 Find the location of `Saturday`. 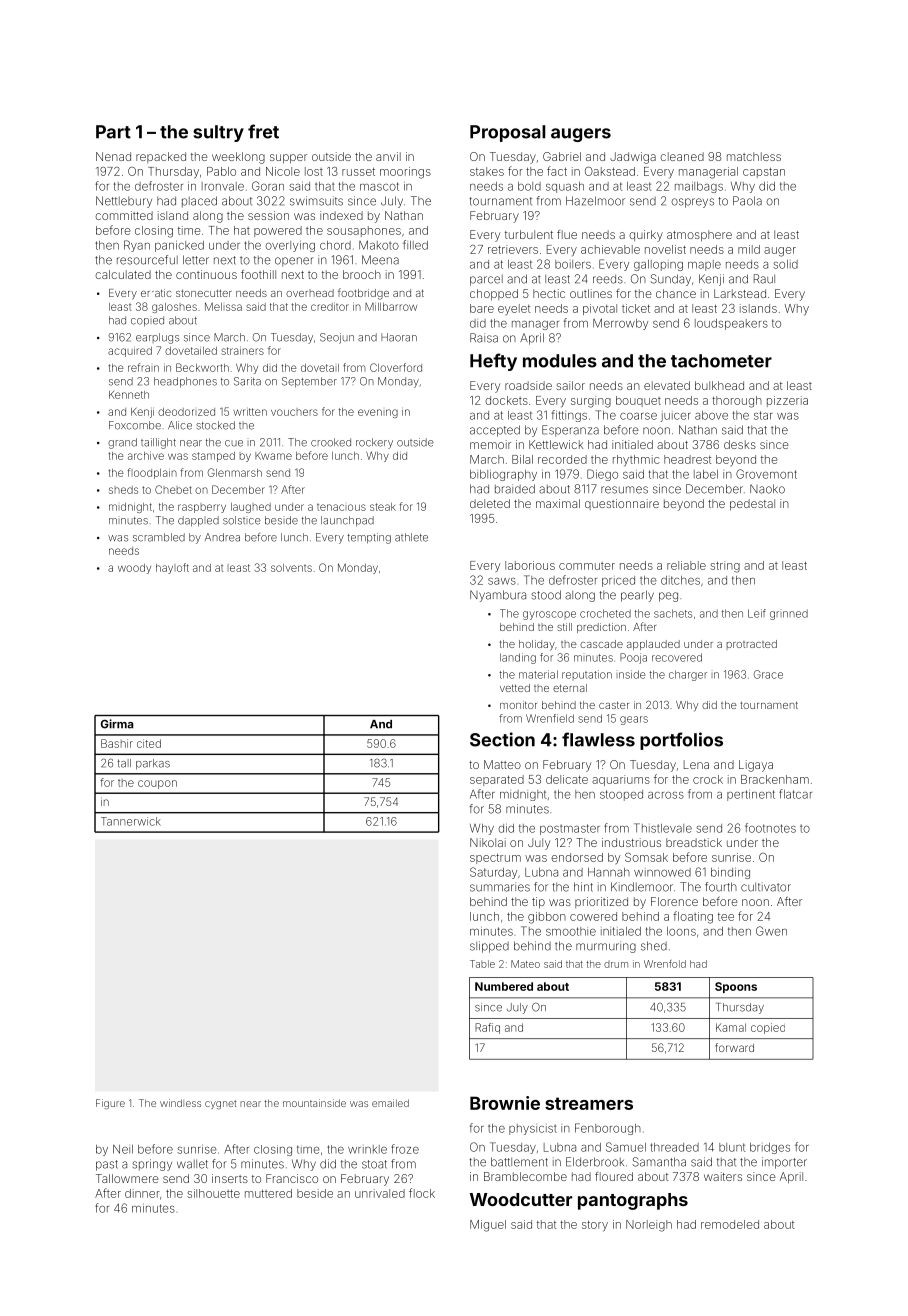

Saturday is located at coordinates (493, 873).
